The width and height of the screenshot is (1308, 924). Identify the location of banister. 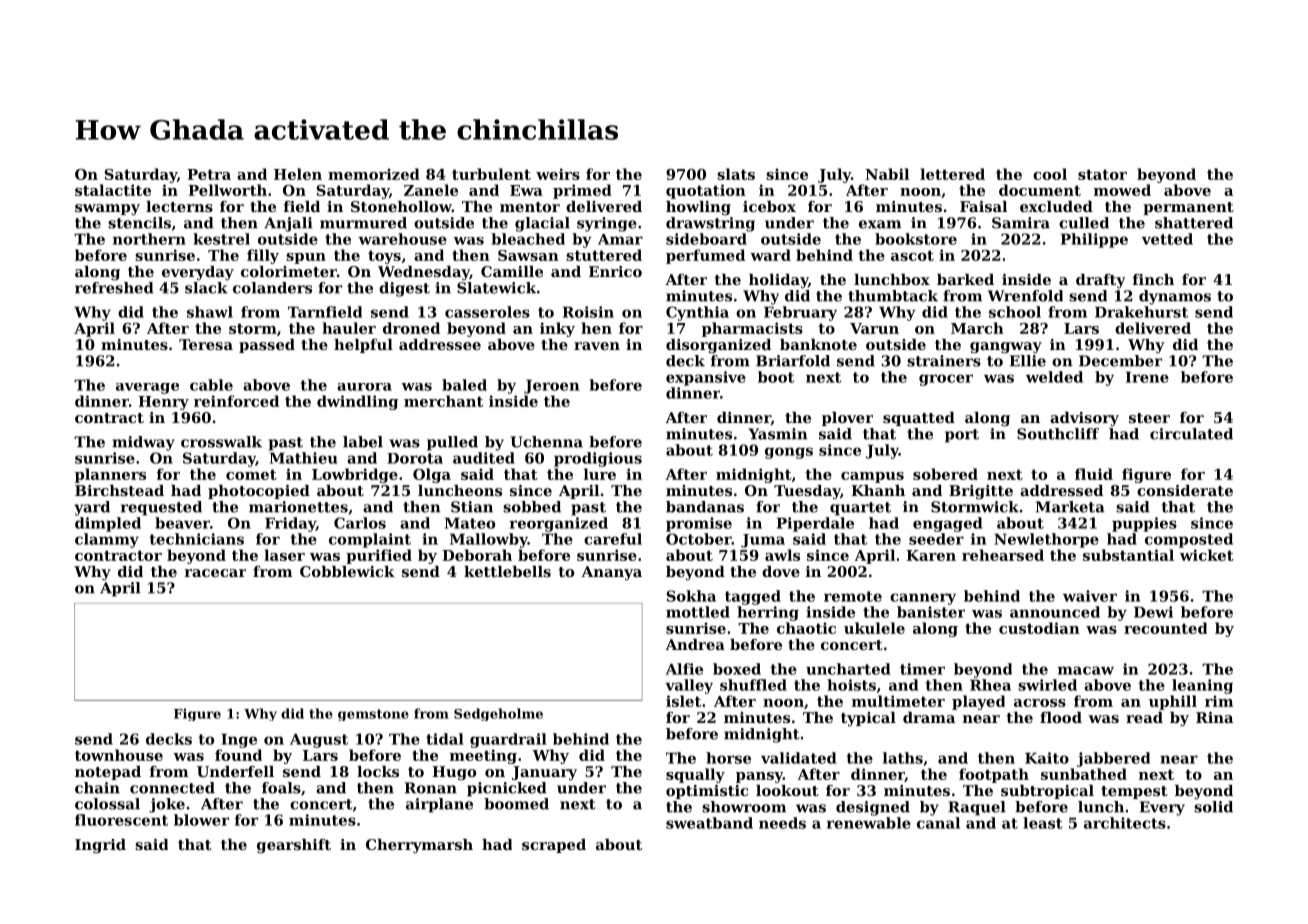
(931, 612).
